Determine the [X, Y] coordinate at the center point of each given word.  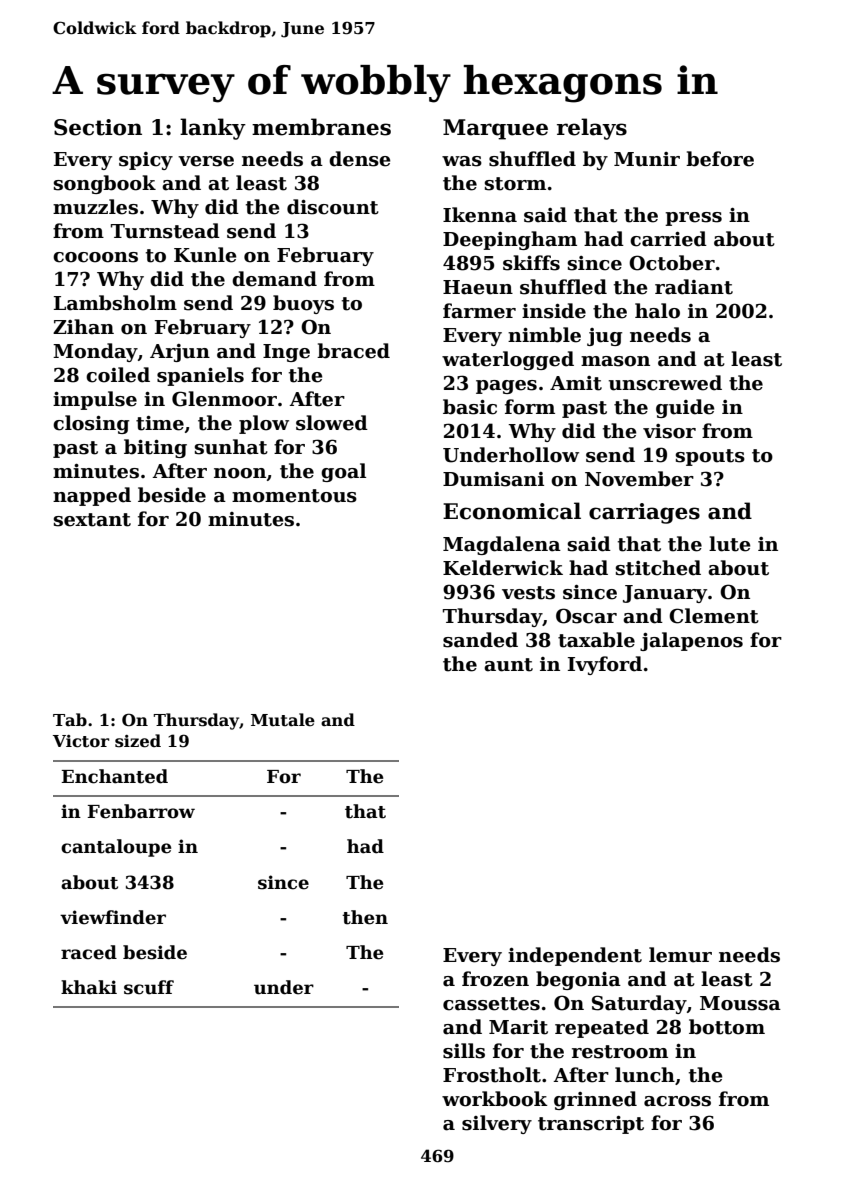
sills [464, 1051]
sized [138, 741]
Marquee [495, 129]
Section [98, 127]
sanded [480, 640]
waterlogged [508, 360]
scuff [149, 987]
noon [240, 473]
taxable [596, 640]
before [720, 159]
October [672, 263]
